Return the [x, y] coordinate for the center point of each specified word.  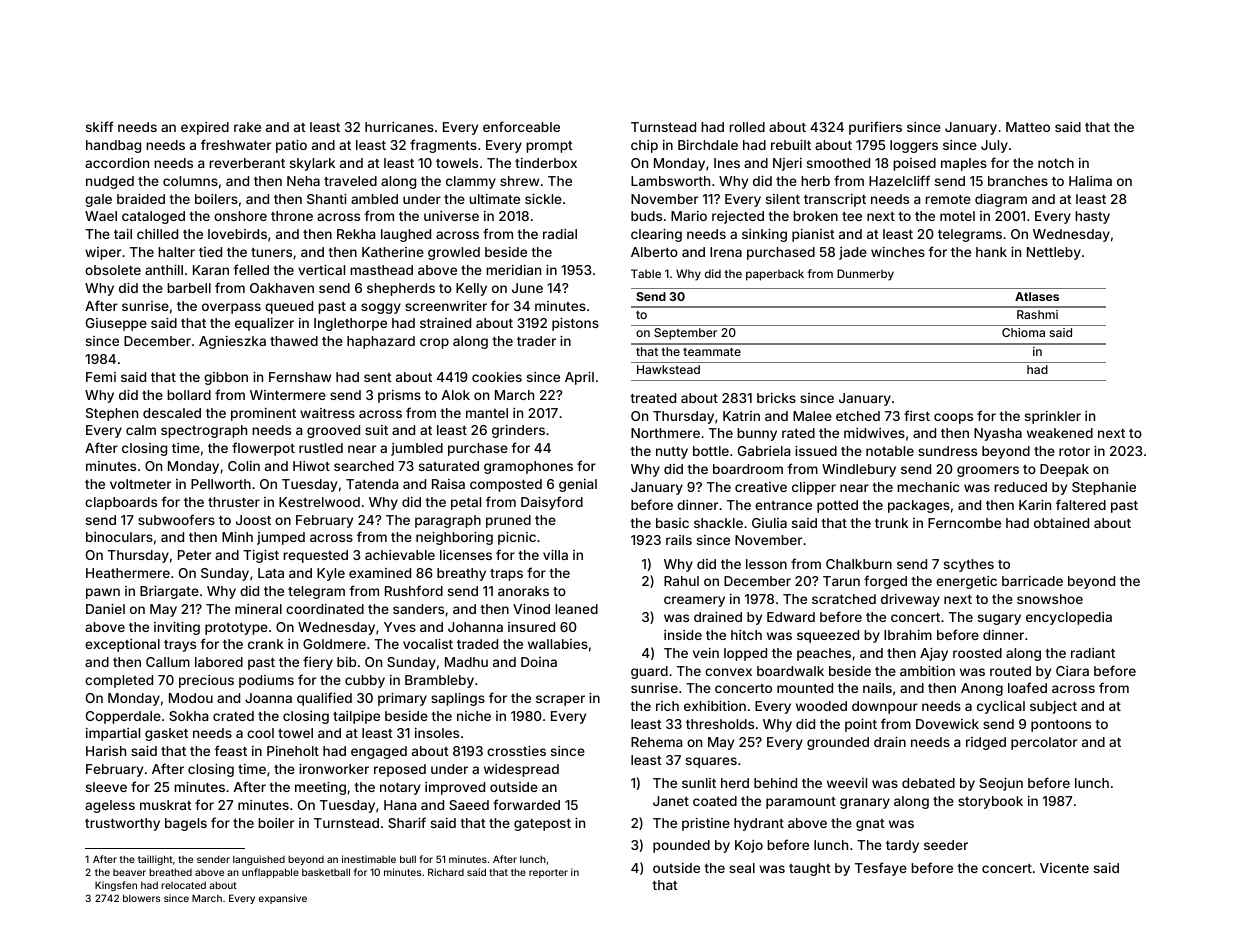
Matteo [1028, 127]
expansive [282, 899]
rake [247, 127]
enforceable [521, 126]
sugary [999, 619]
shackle [718, 523]
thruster [234, 502]
